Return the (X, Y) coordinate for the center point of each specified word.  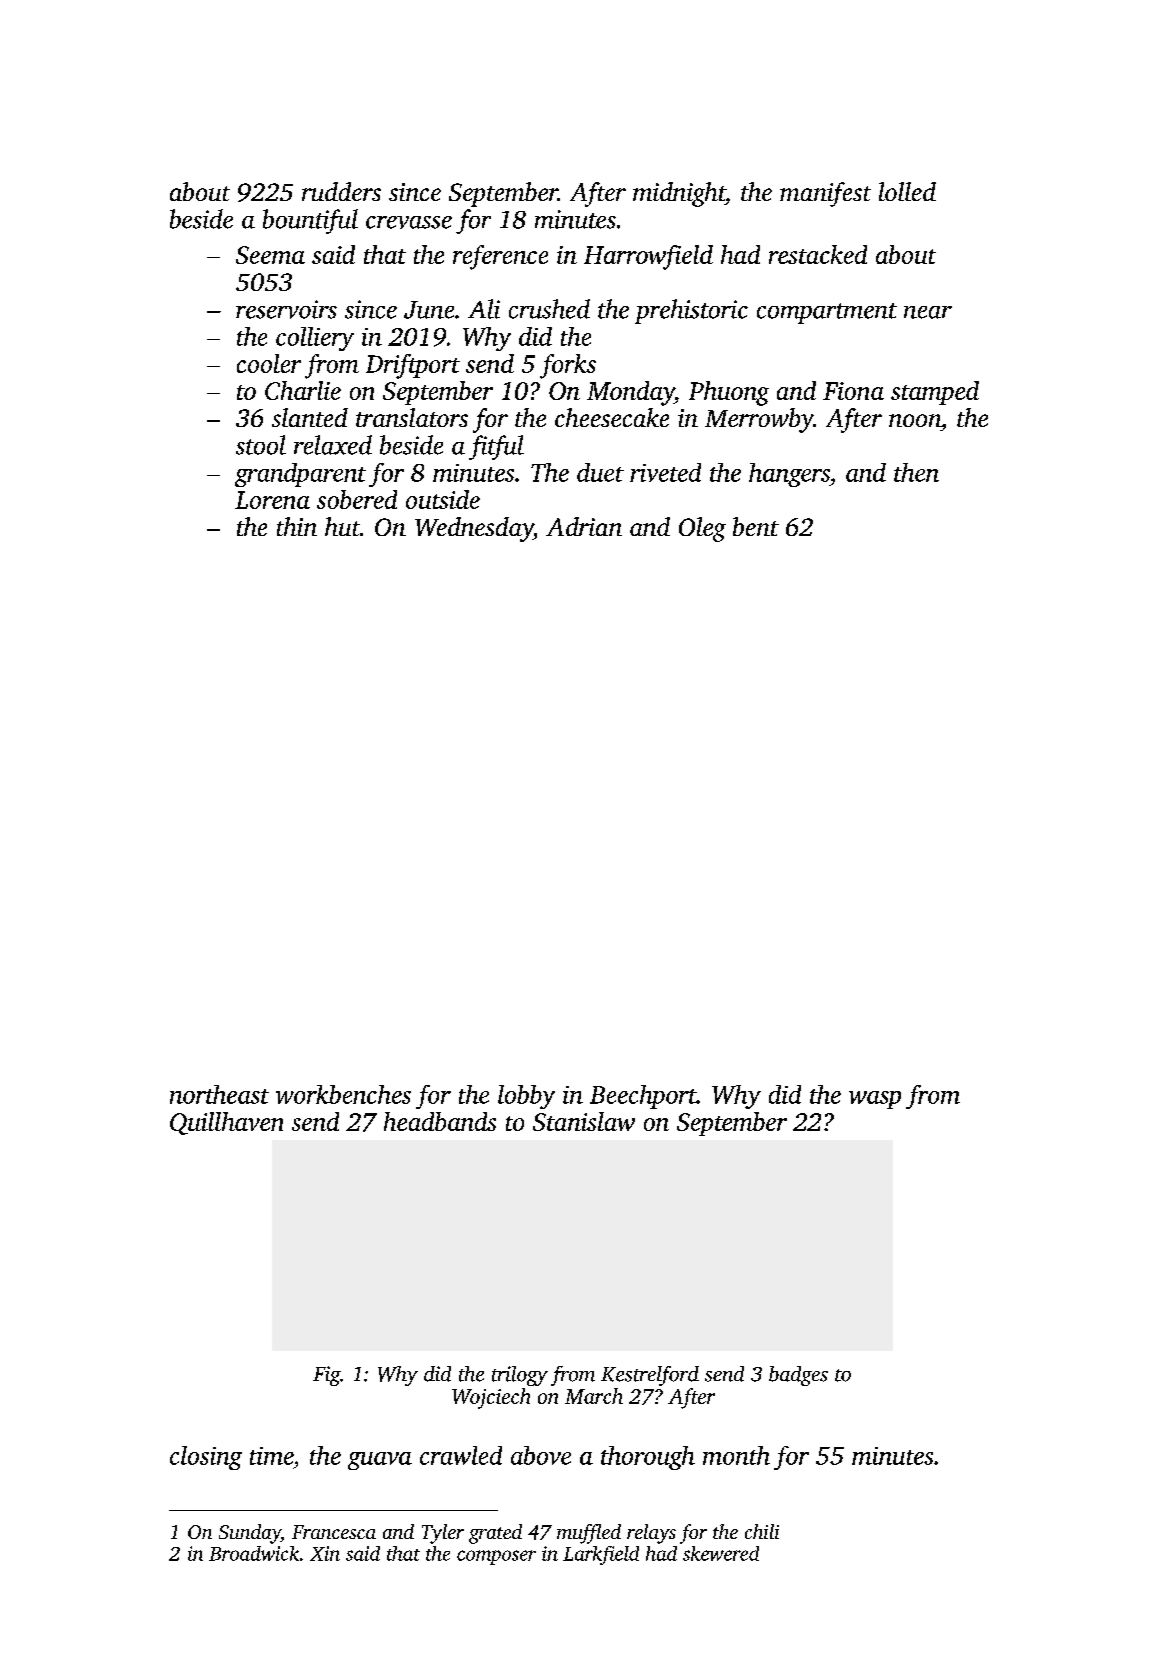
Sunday (250, 1534)
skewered (721, 1553)
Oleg (702, 529)
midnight (679, 194)
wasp (875, 1100)
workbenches (343, 1094)
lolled (907, 191)
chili (762, 1531)
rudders (341, 191)
